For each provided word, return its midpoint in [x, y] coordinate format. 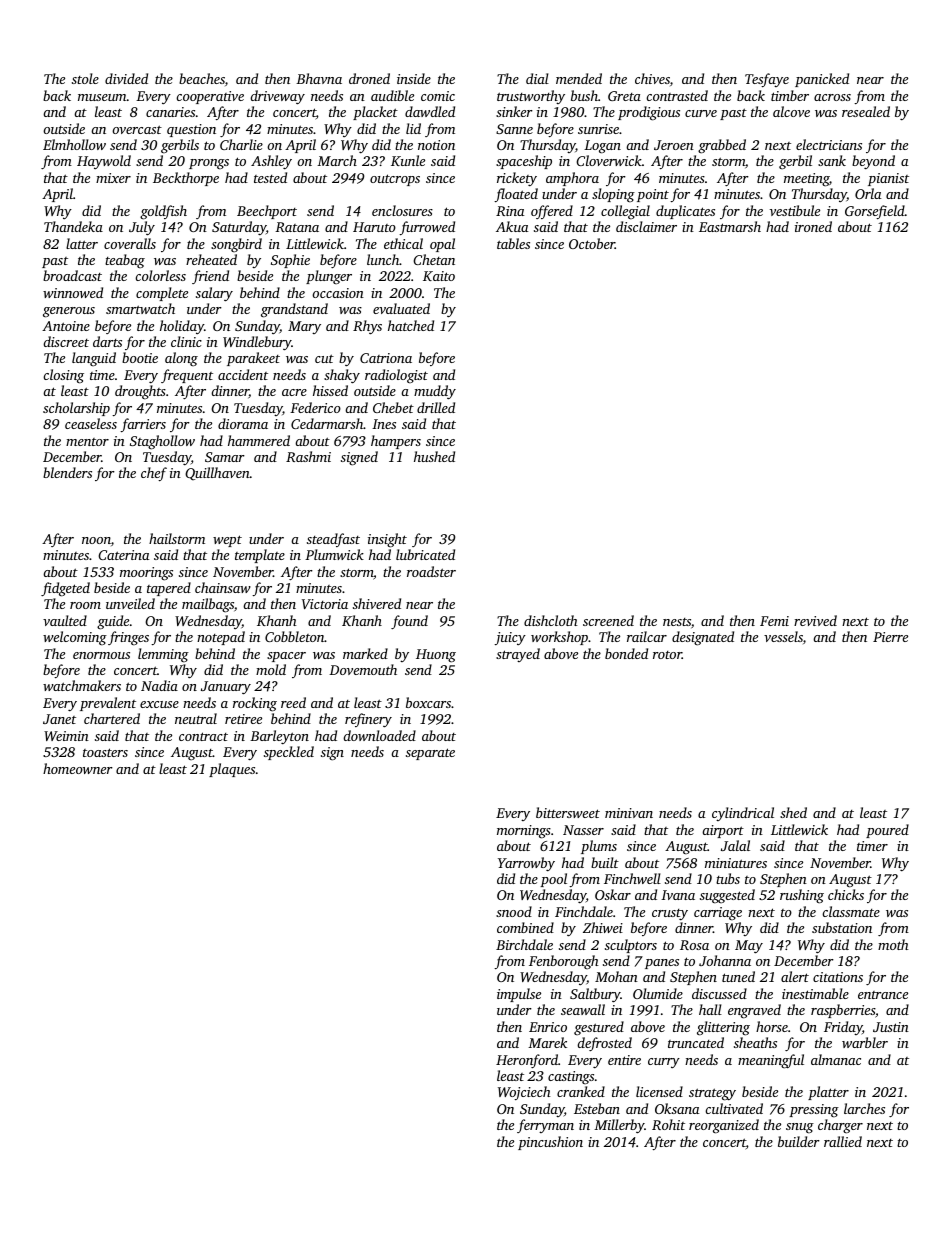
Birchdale [524, 944]
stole [85, 78]
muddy [435, 392]
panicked [822, 80]
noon [96, 540]
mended [579, 78]
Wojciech [524, 1093]
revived [815, 620]
